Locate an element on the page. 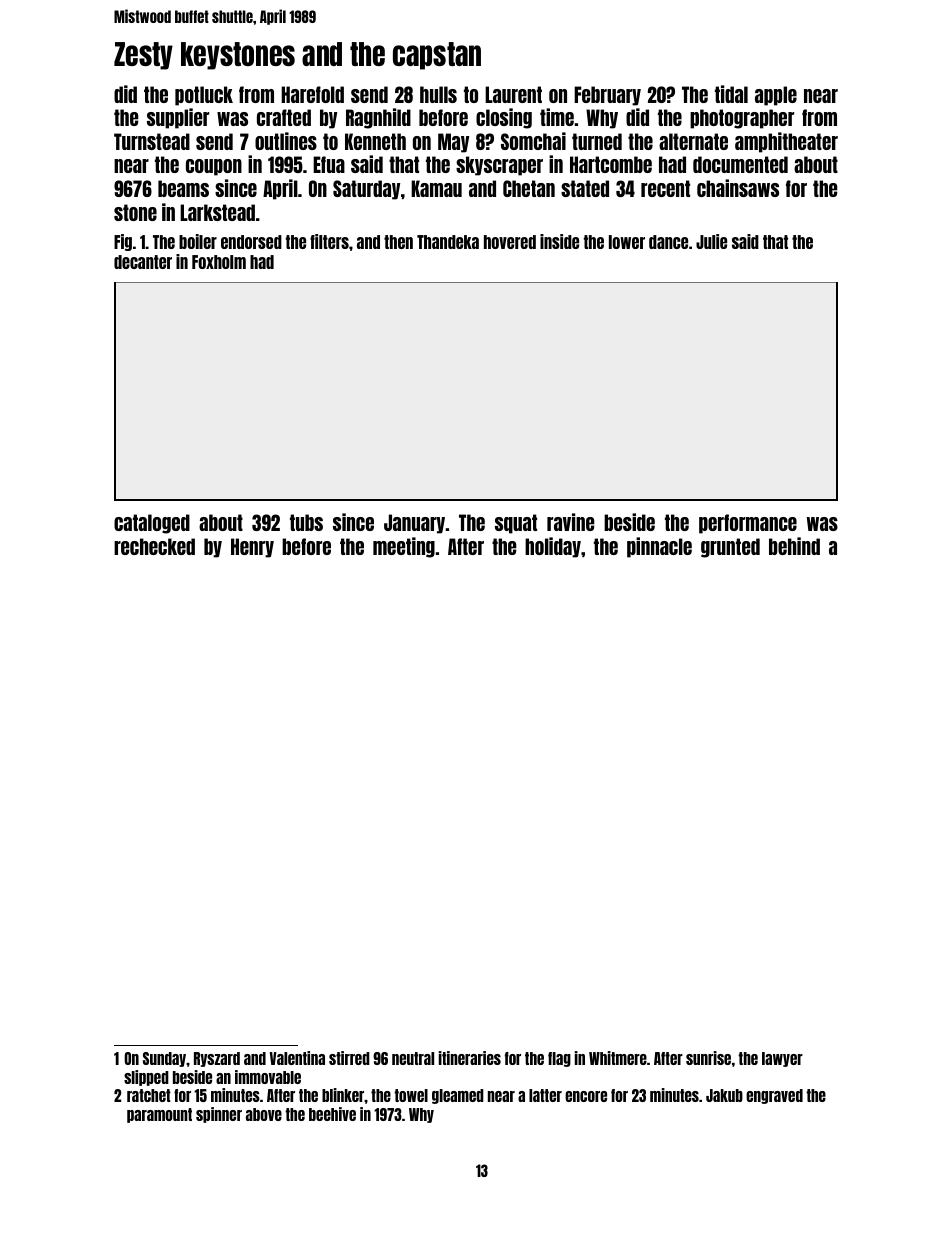  pinnacle is located at coordinates (659, 547).
